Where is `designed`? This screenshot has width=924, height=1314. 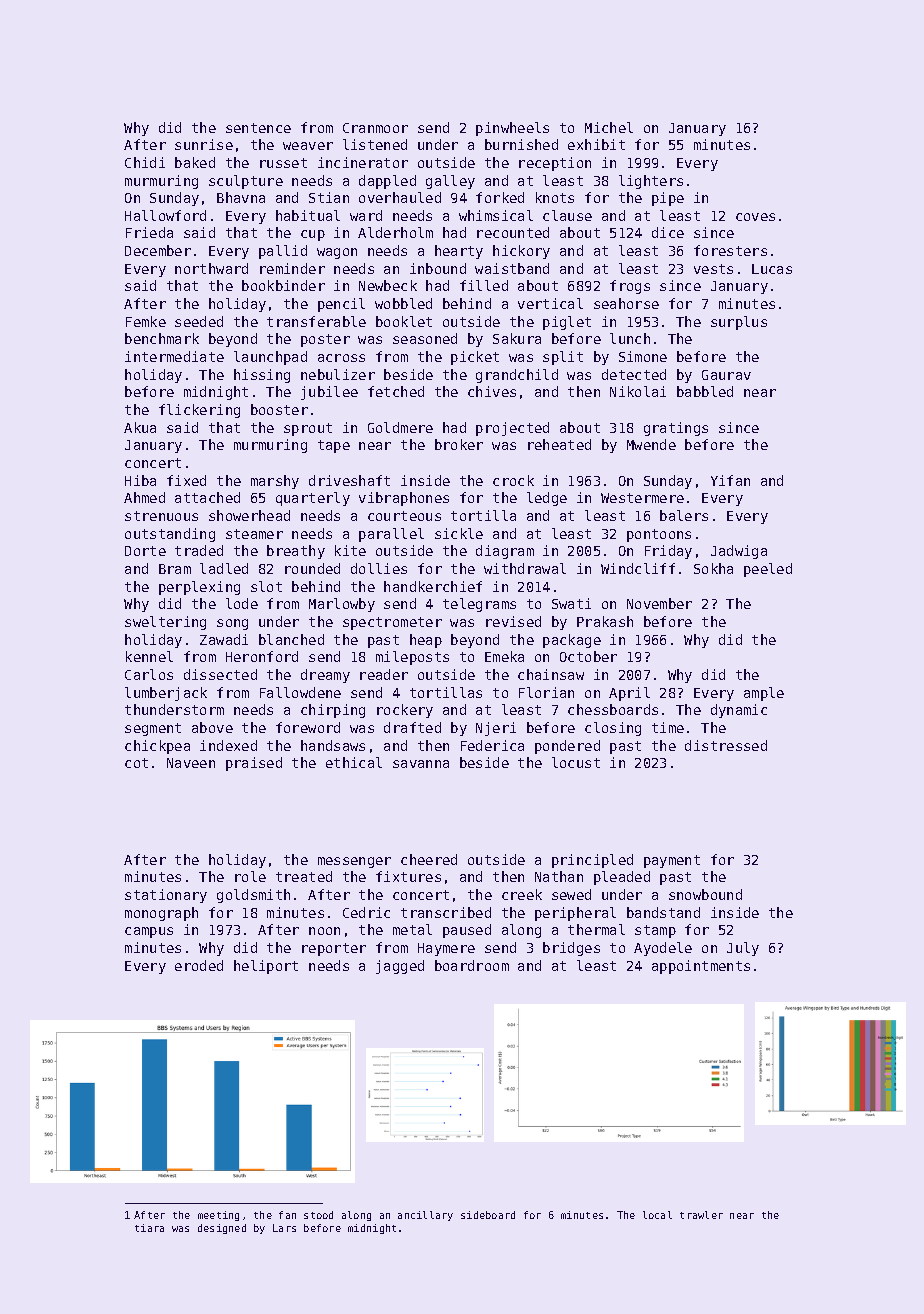 designed is located at coordinates (222, 1229).
